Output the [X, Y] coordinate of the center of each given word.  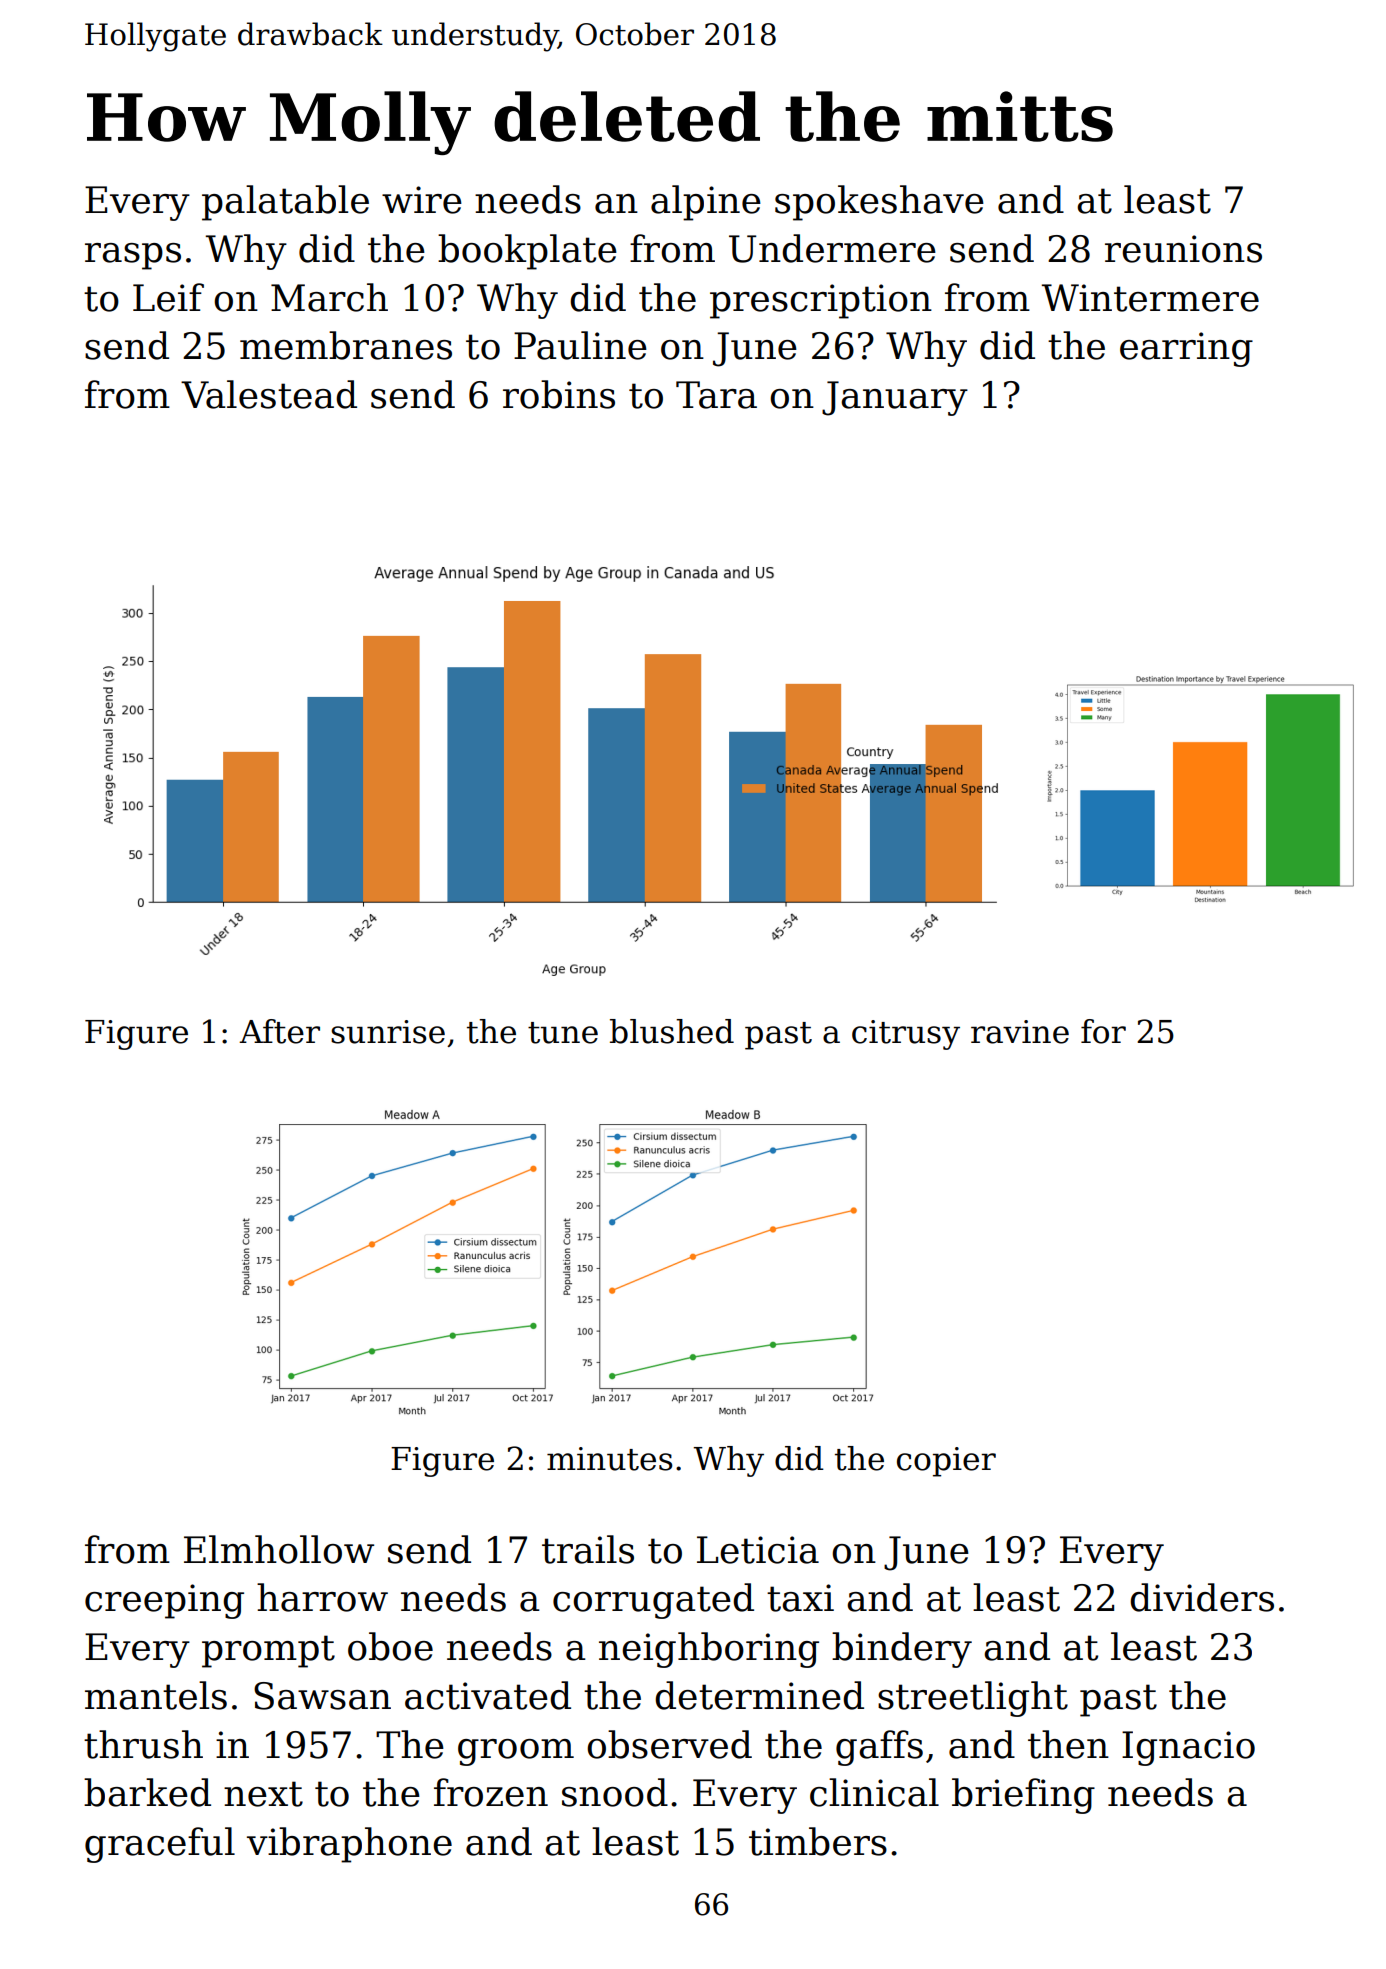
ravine [1020, 1032]
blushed [672, 1031]
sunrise [388, 1032]
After [279, 1031]
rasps [133, 256]
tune [563, 1033]
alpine [706, 203]
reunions [1183, 249]
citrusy [906, 1035]
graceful [160, 1845]
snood [615, 1792]
